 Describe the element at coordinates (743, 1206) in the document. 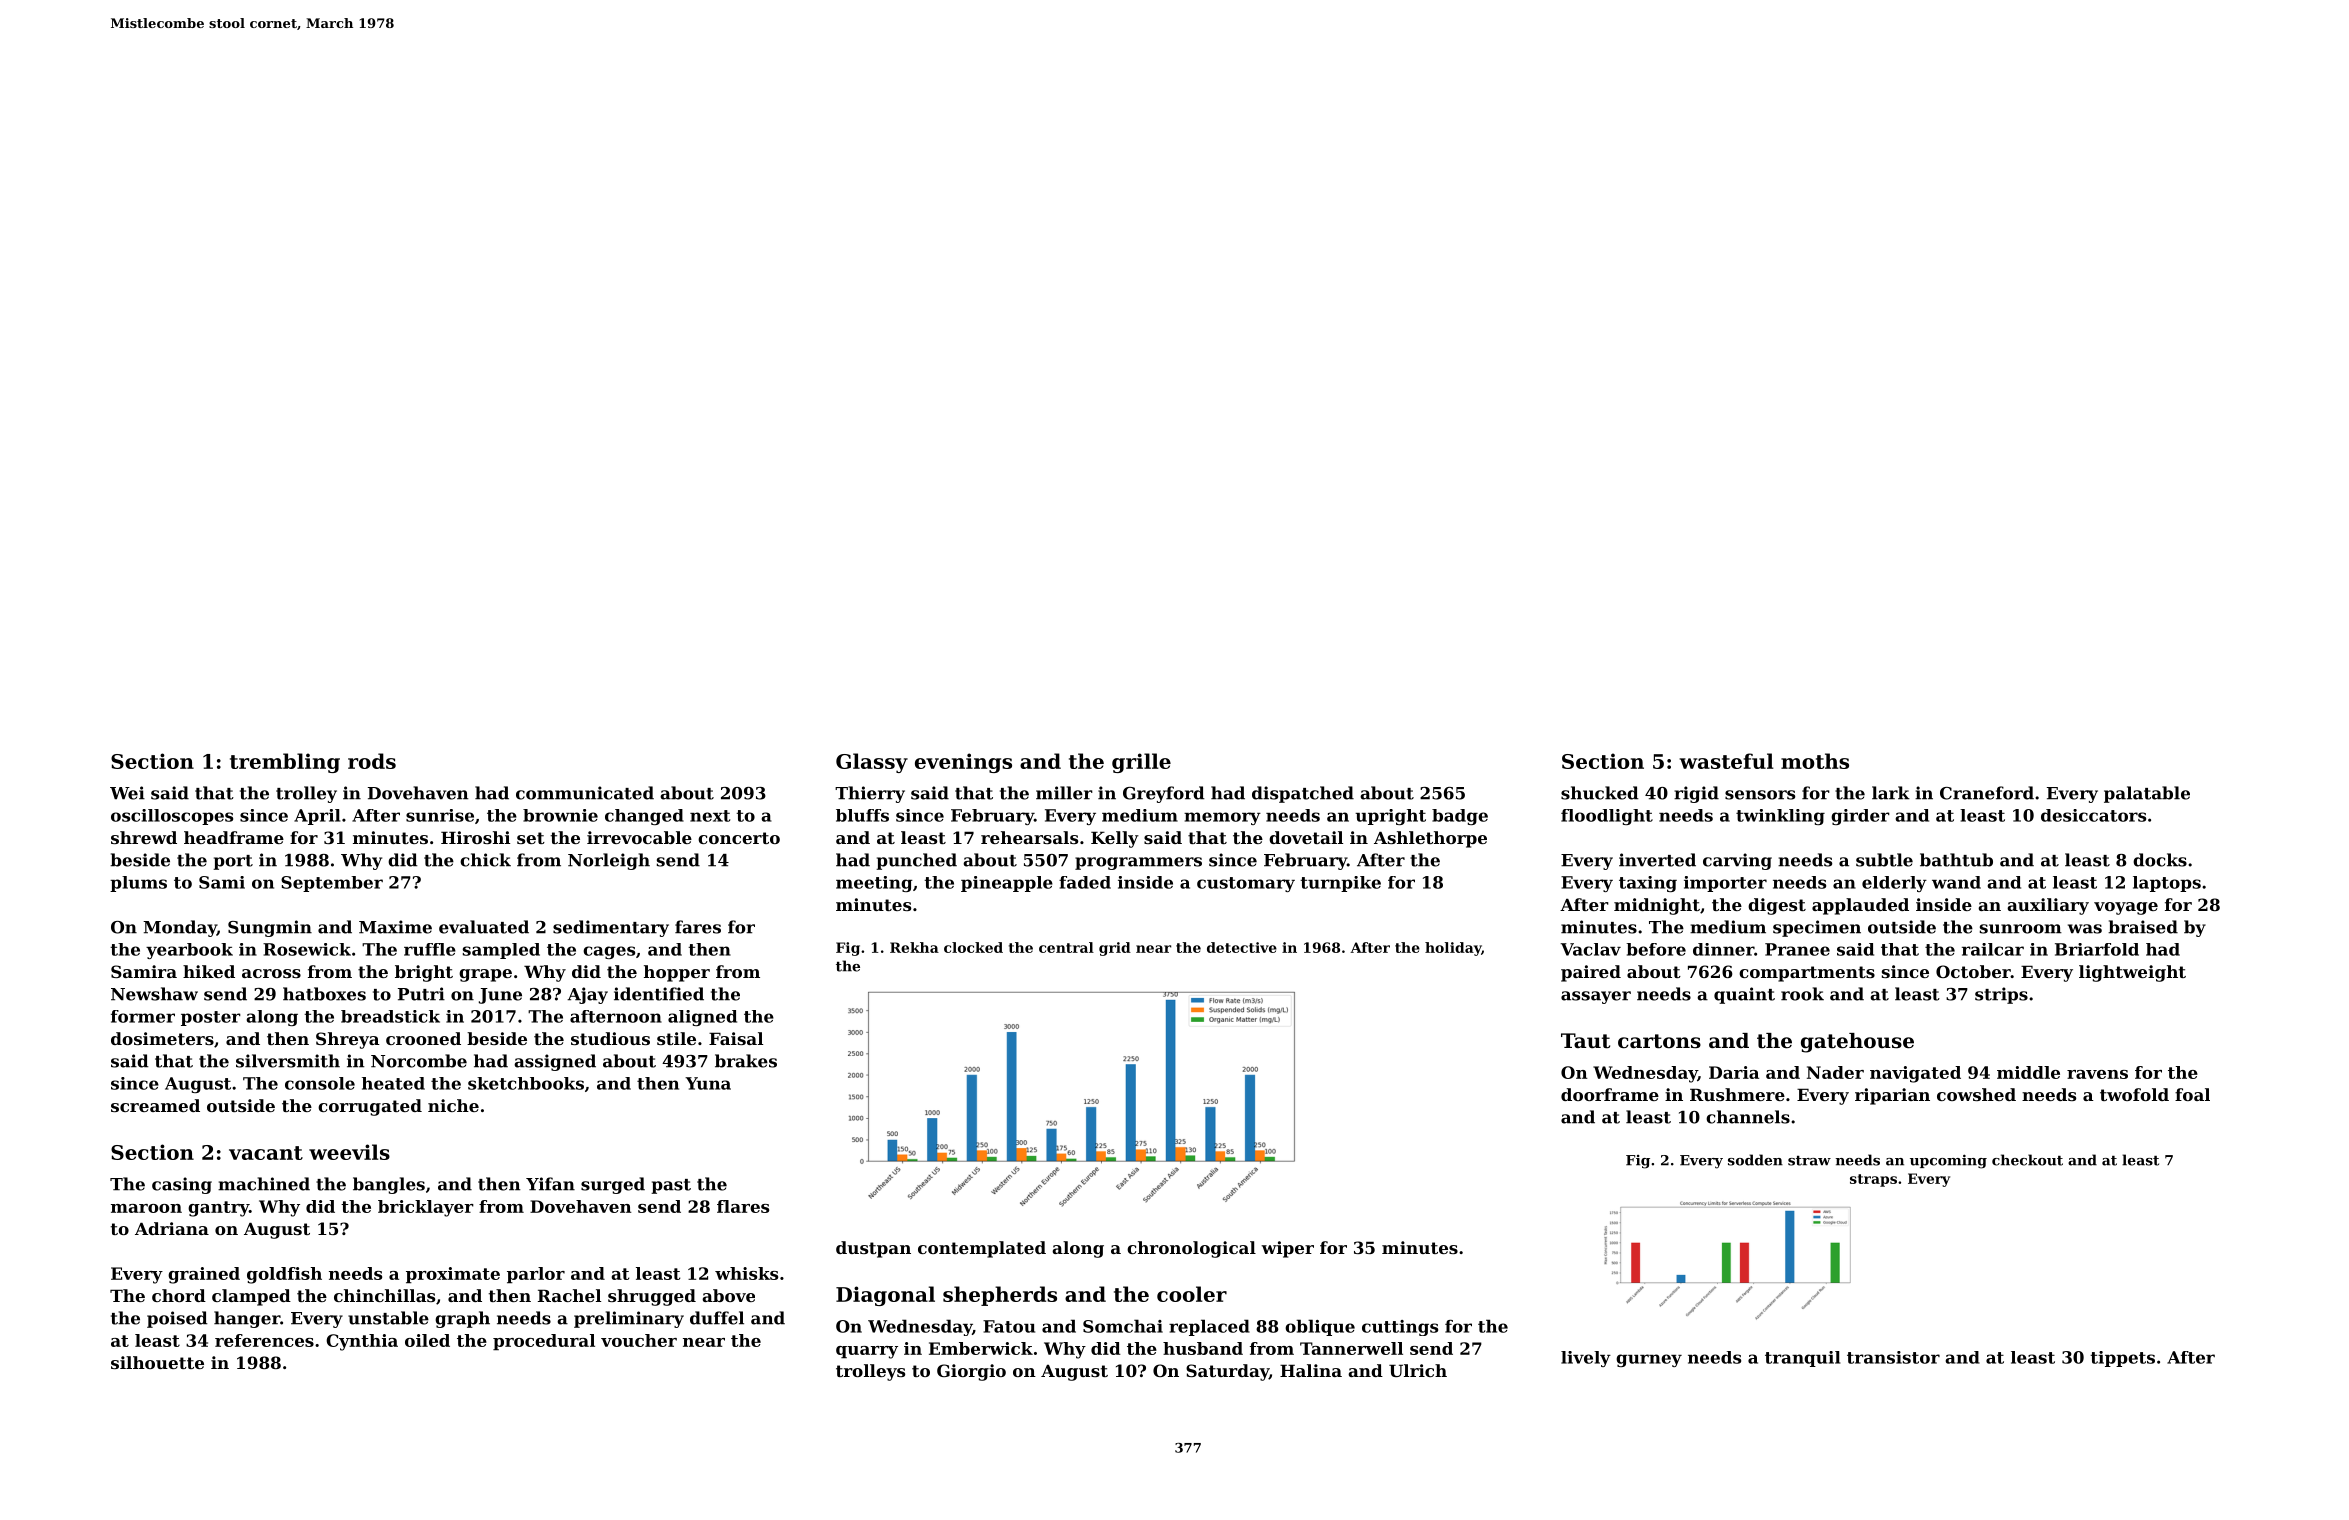

I see `flares` at that location.
